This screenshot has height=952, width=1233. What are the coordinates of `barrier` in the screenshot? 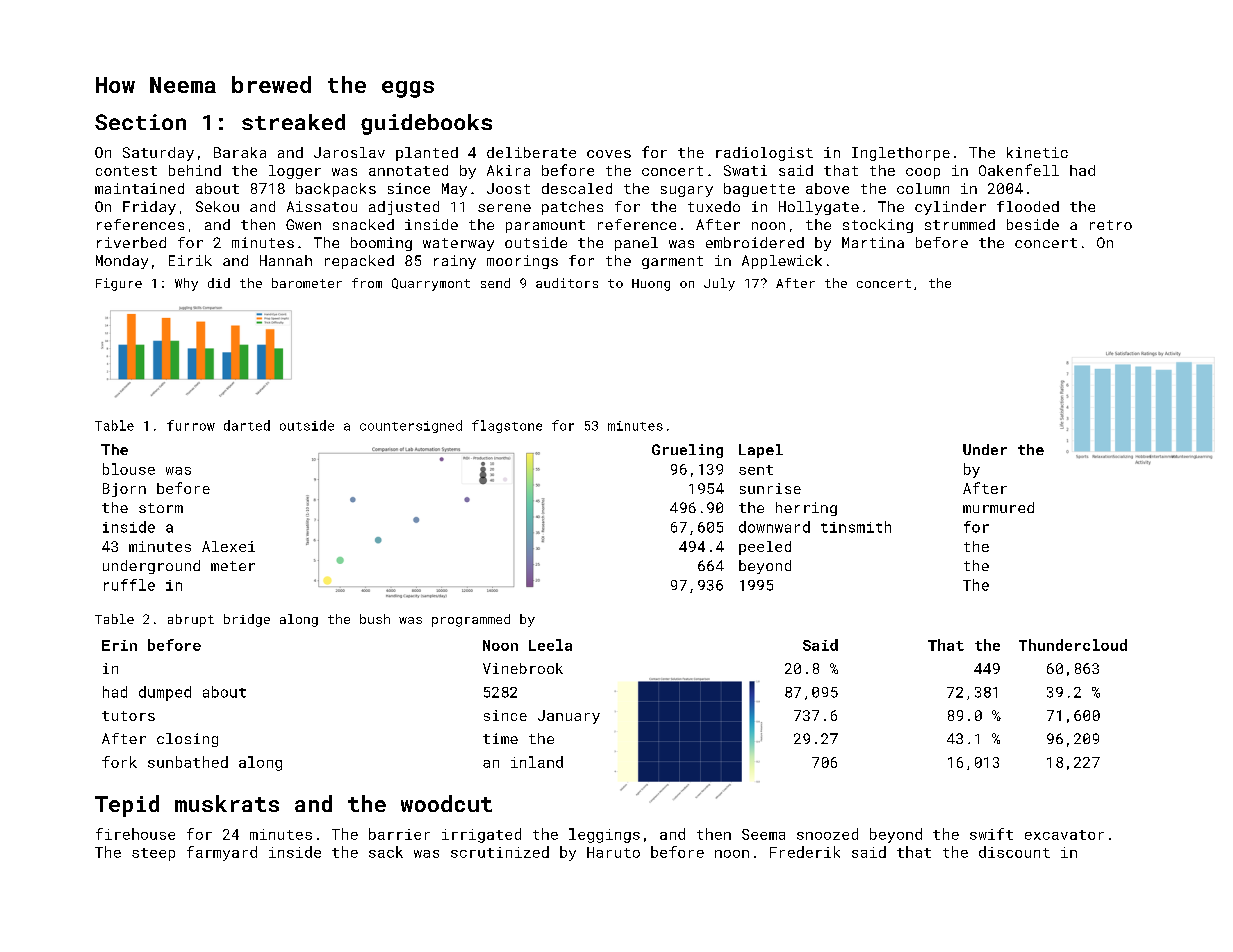 It's located at (399, 834).
